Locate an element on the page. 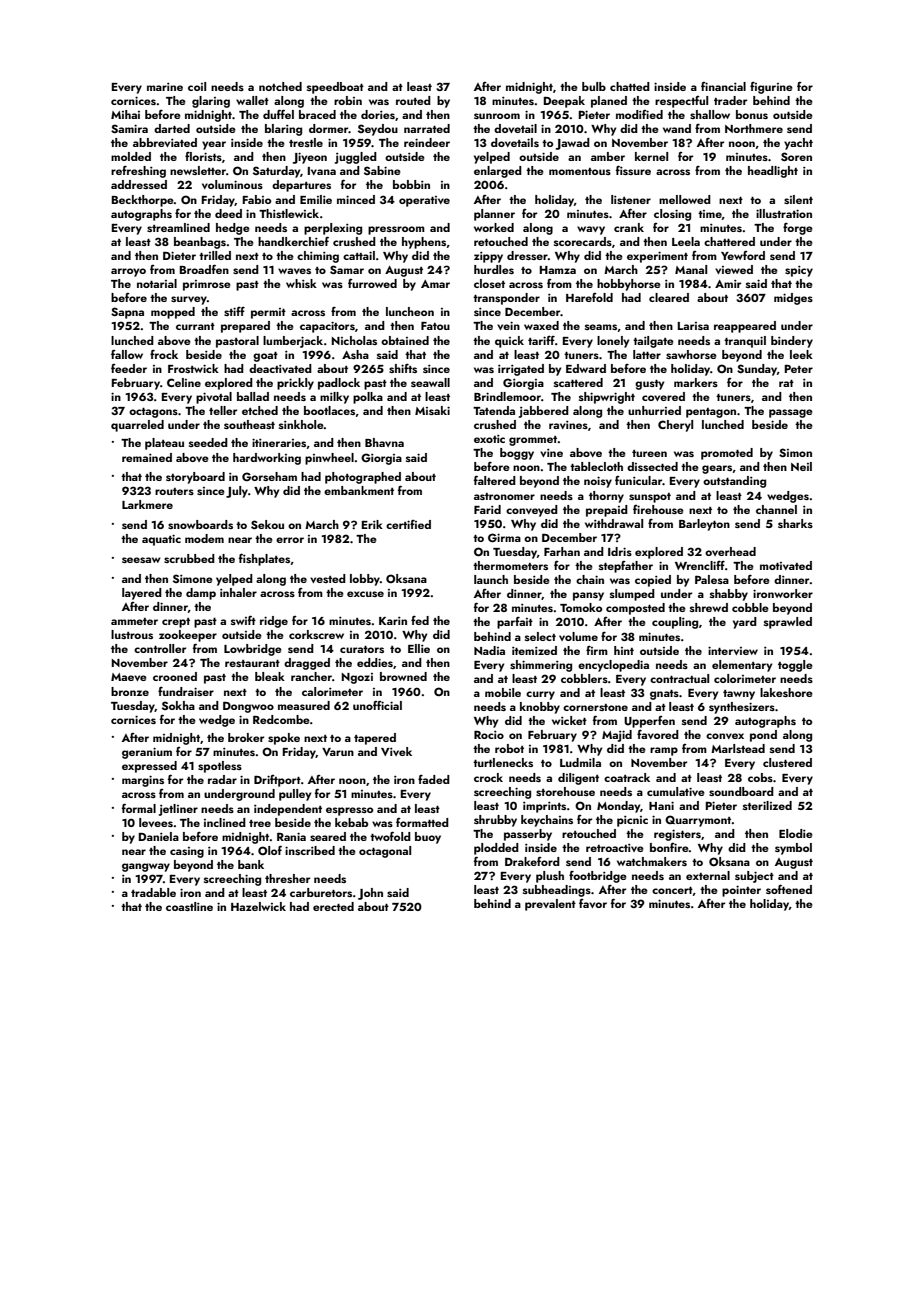 The width and height of the image is (924, 1308). plush is located at coordinates (550, 877).
